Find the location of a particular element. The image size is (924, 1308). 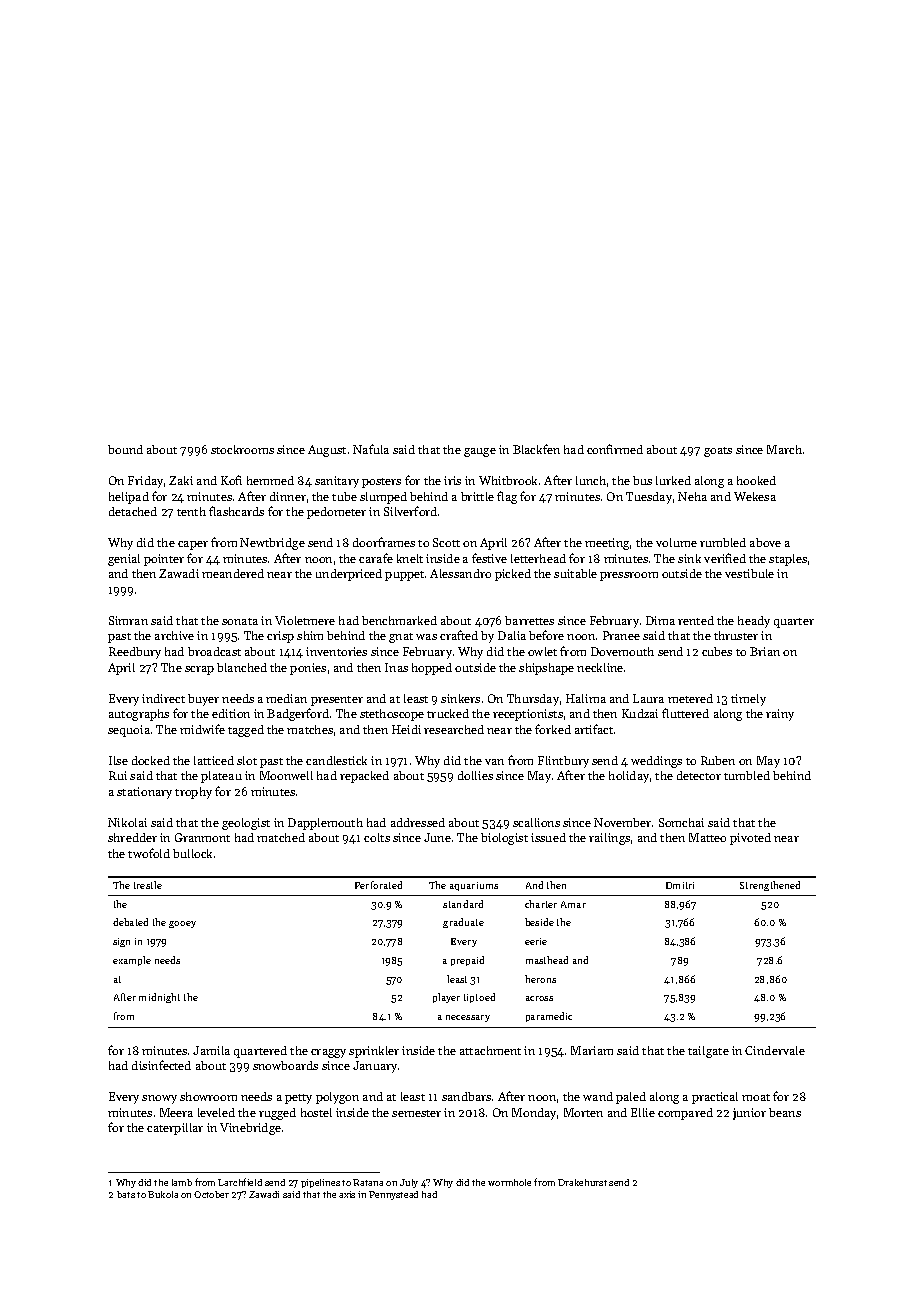

Dmitri is located at coordinates (680, 885).
